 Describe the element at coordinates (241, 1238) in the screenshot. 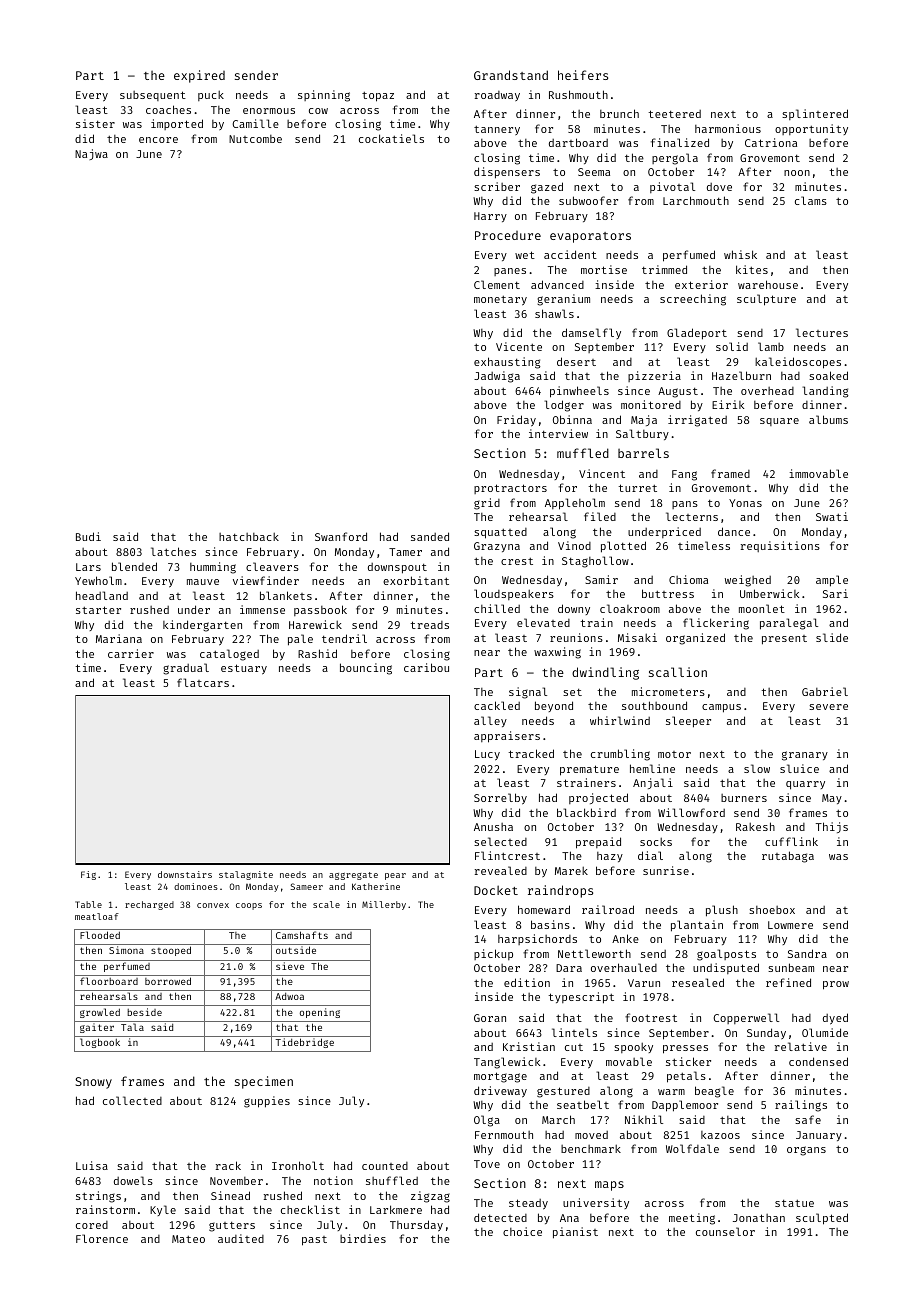

I see `audited` at that location.
